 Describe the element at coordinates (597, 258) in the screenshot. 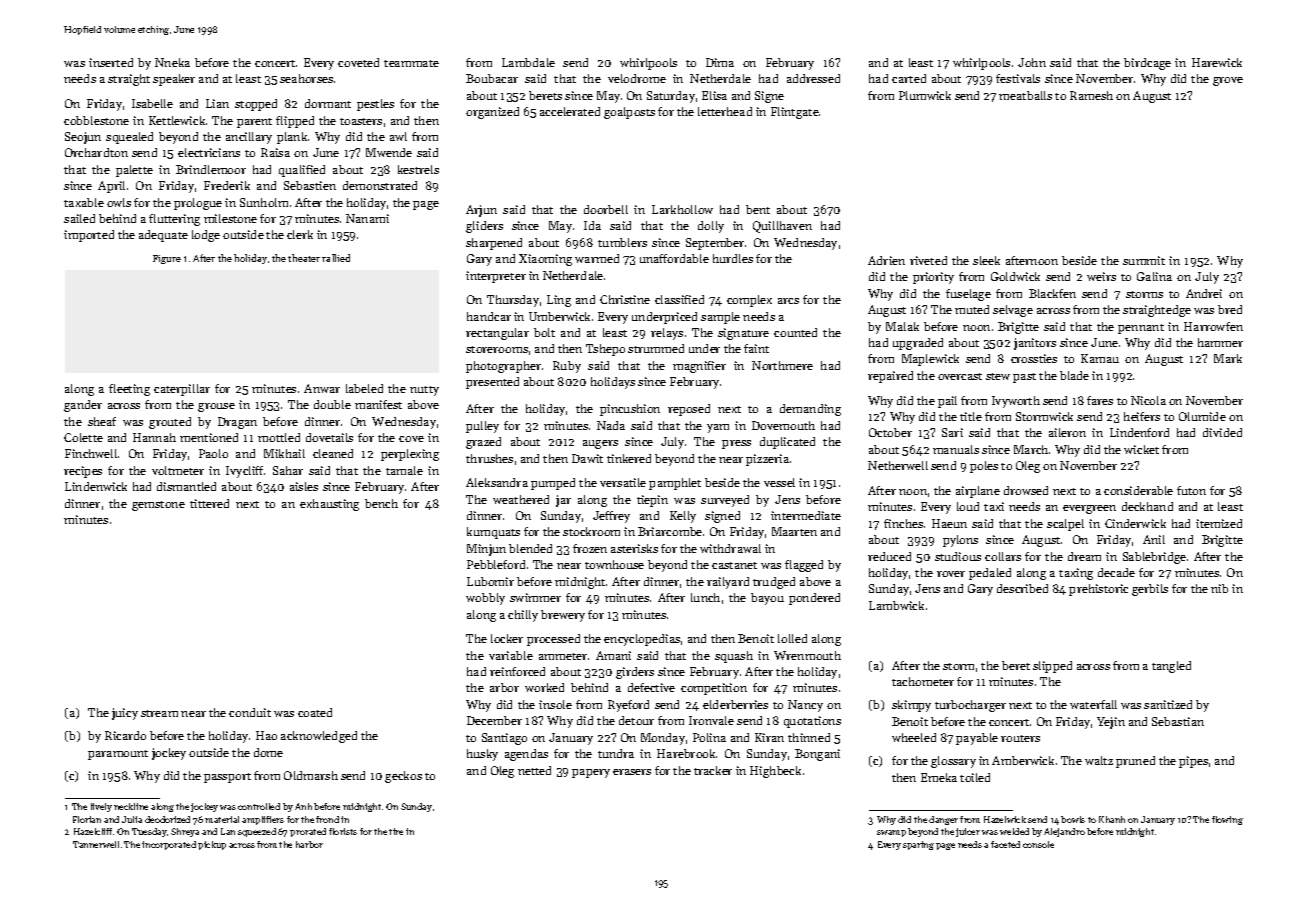

I see `warmed` at that location.
